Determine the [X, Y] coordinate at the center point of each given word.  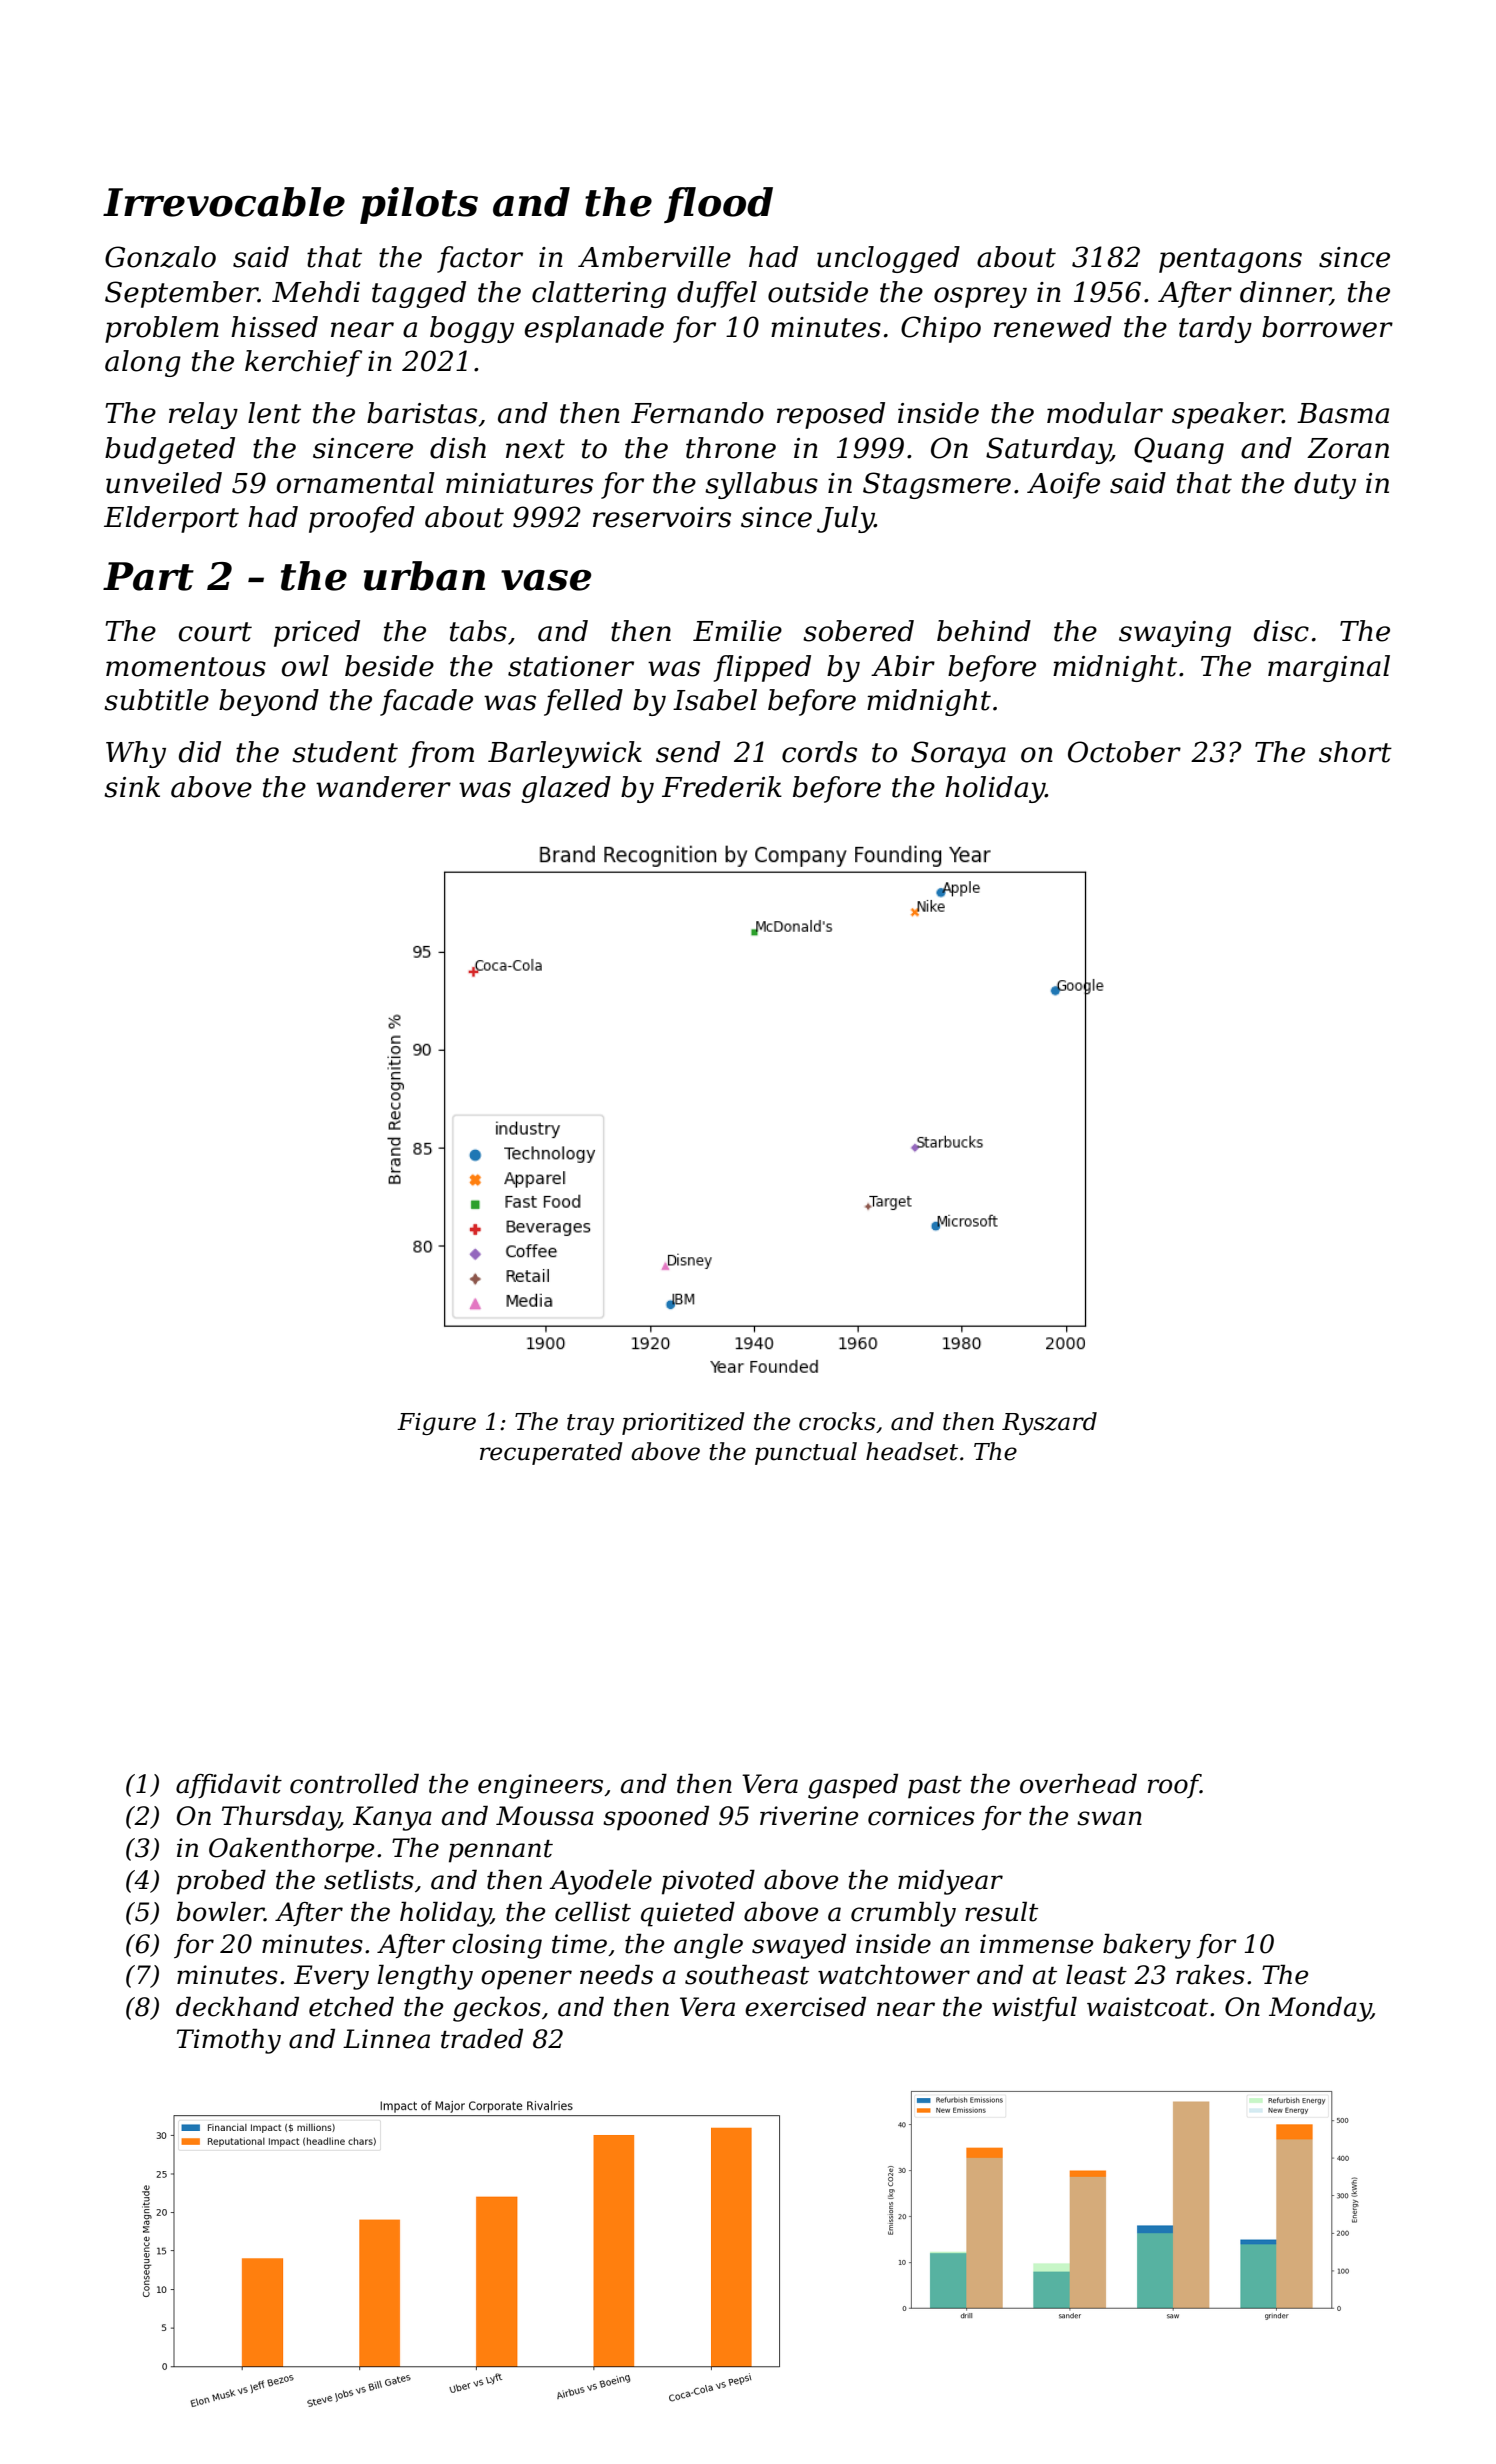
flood [718, 205]
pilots [419, 205]
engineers [540, 1786]
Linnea [386, 2039]
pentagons [1230, 260]
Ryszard [1049, 1423]
